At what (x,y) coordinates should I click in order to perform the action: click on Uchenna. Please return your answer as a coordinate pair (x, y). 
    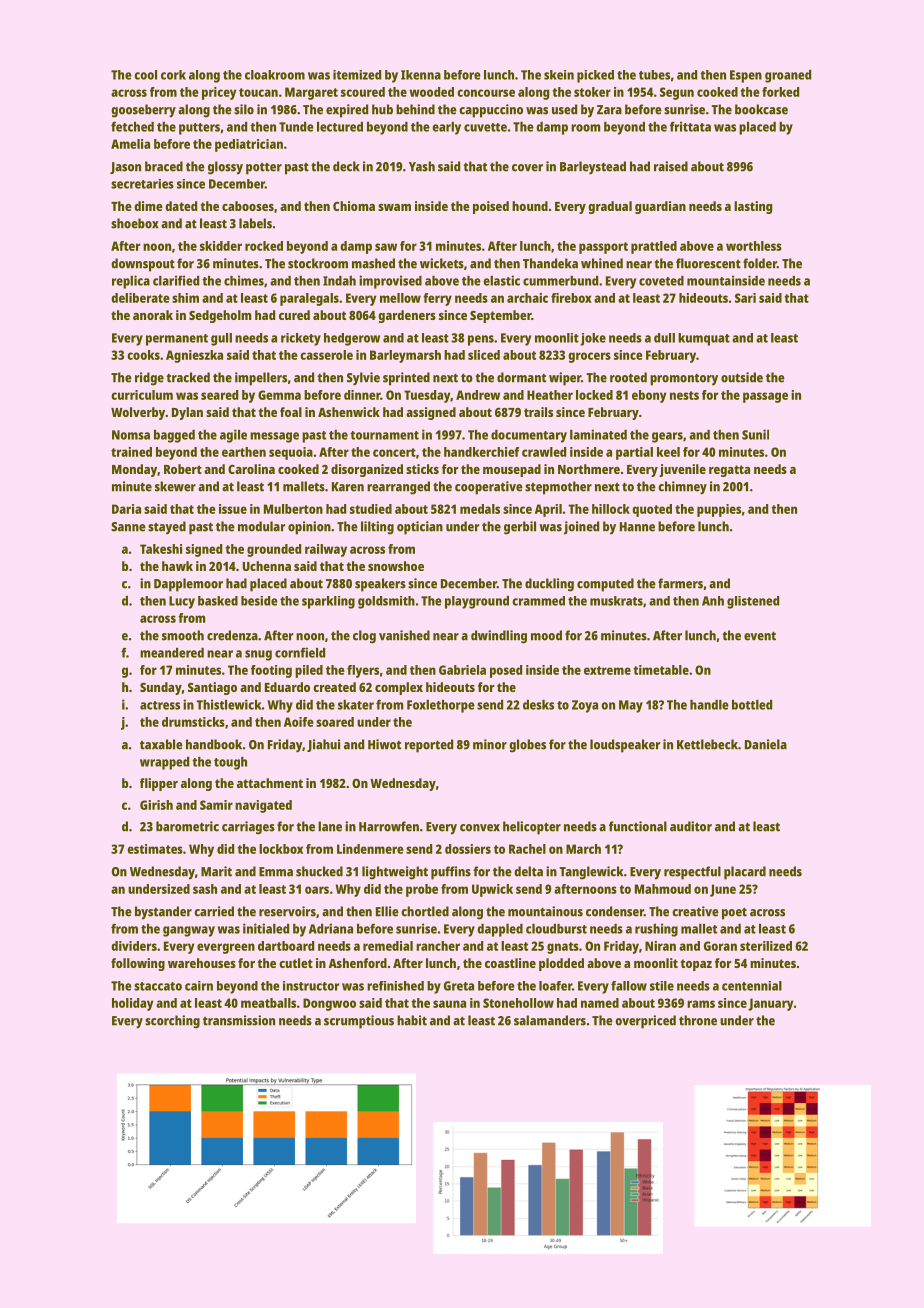
    Looking at the image, I should click on (267, 566).
